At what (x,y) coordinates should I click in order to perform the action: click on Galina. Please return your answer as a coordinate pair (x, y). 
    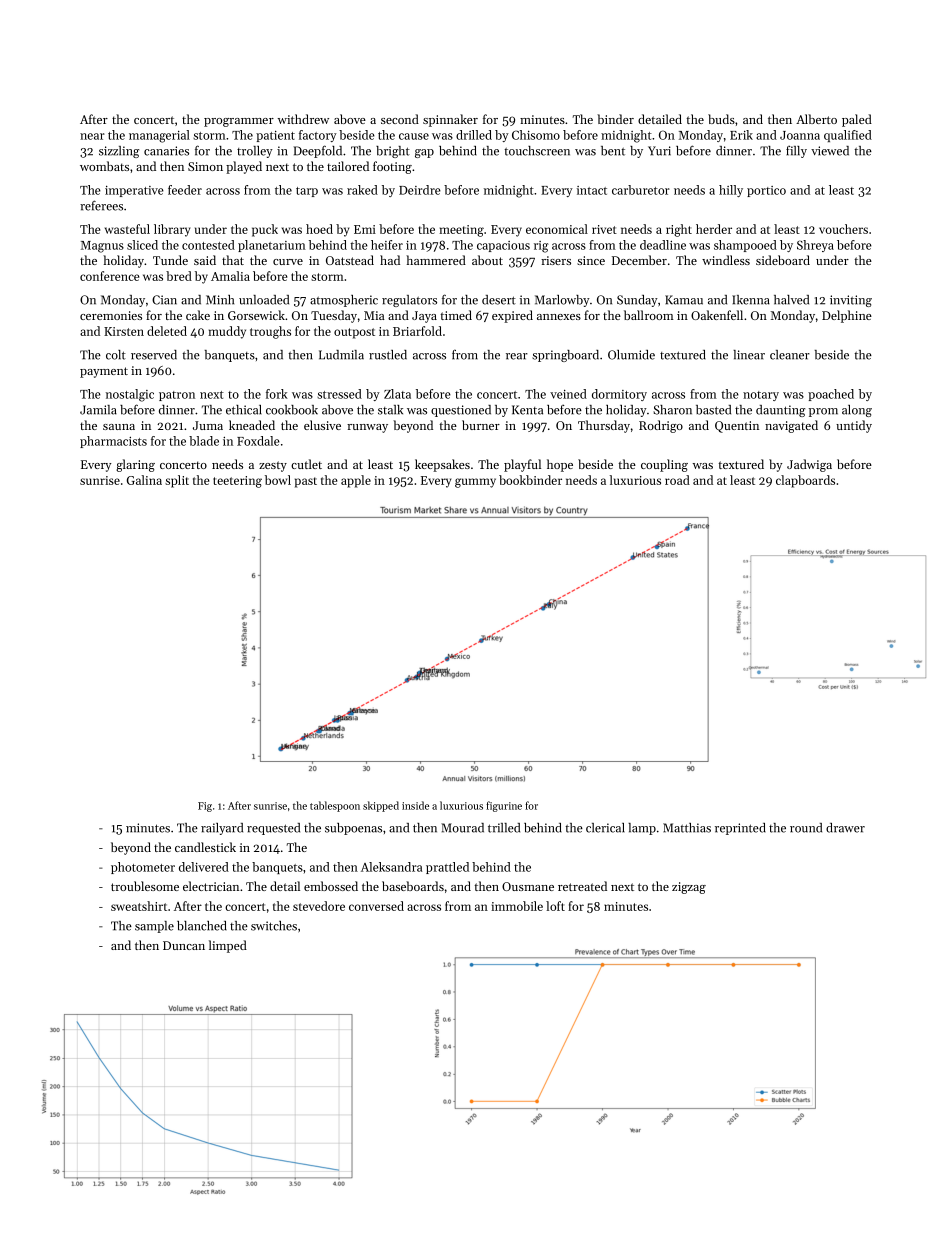
    Looking at the image, I should click on (144, 480).
